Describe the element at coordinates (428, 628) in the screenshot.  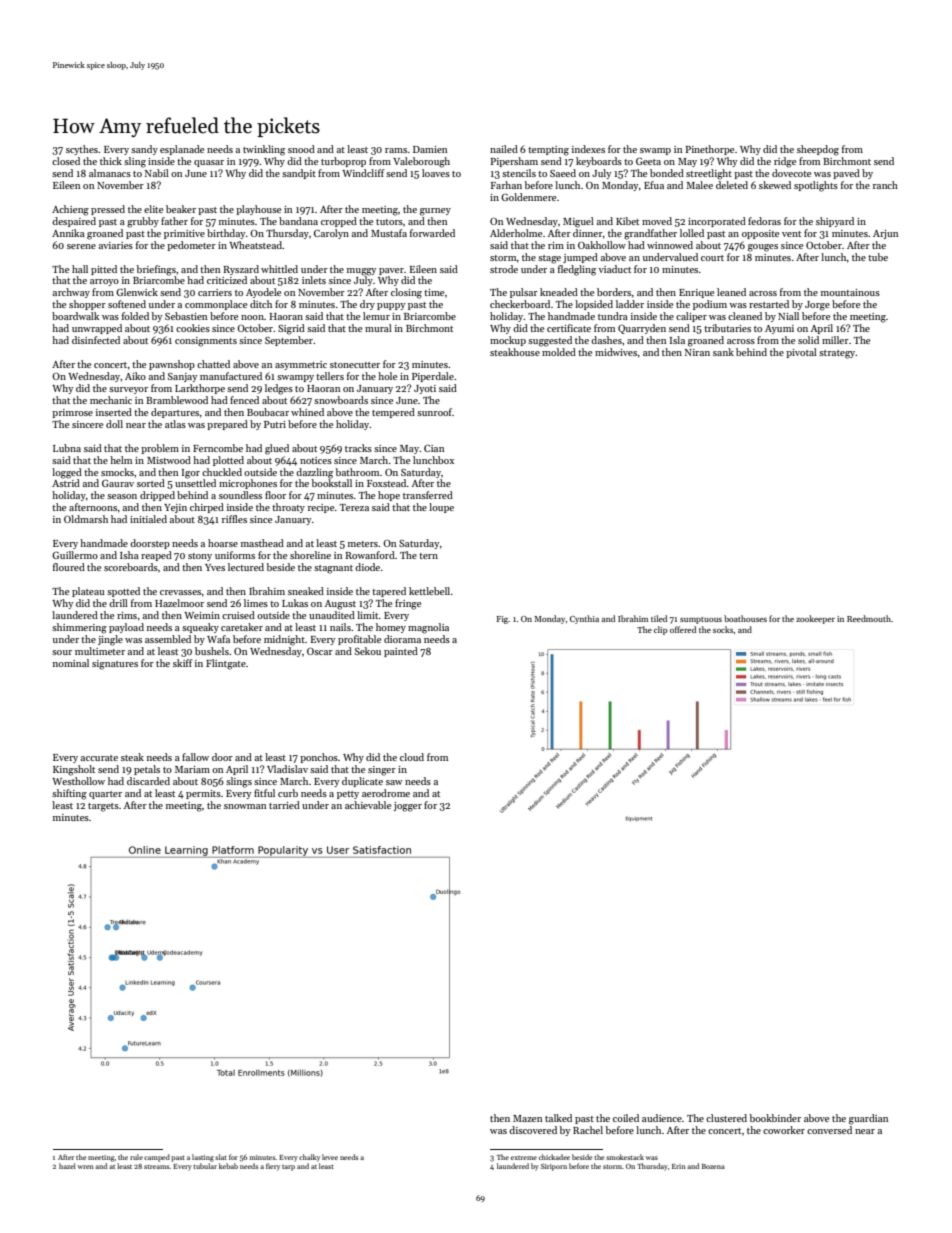
I see `magnolia` at that location.
